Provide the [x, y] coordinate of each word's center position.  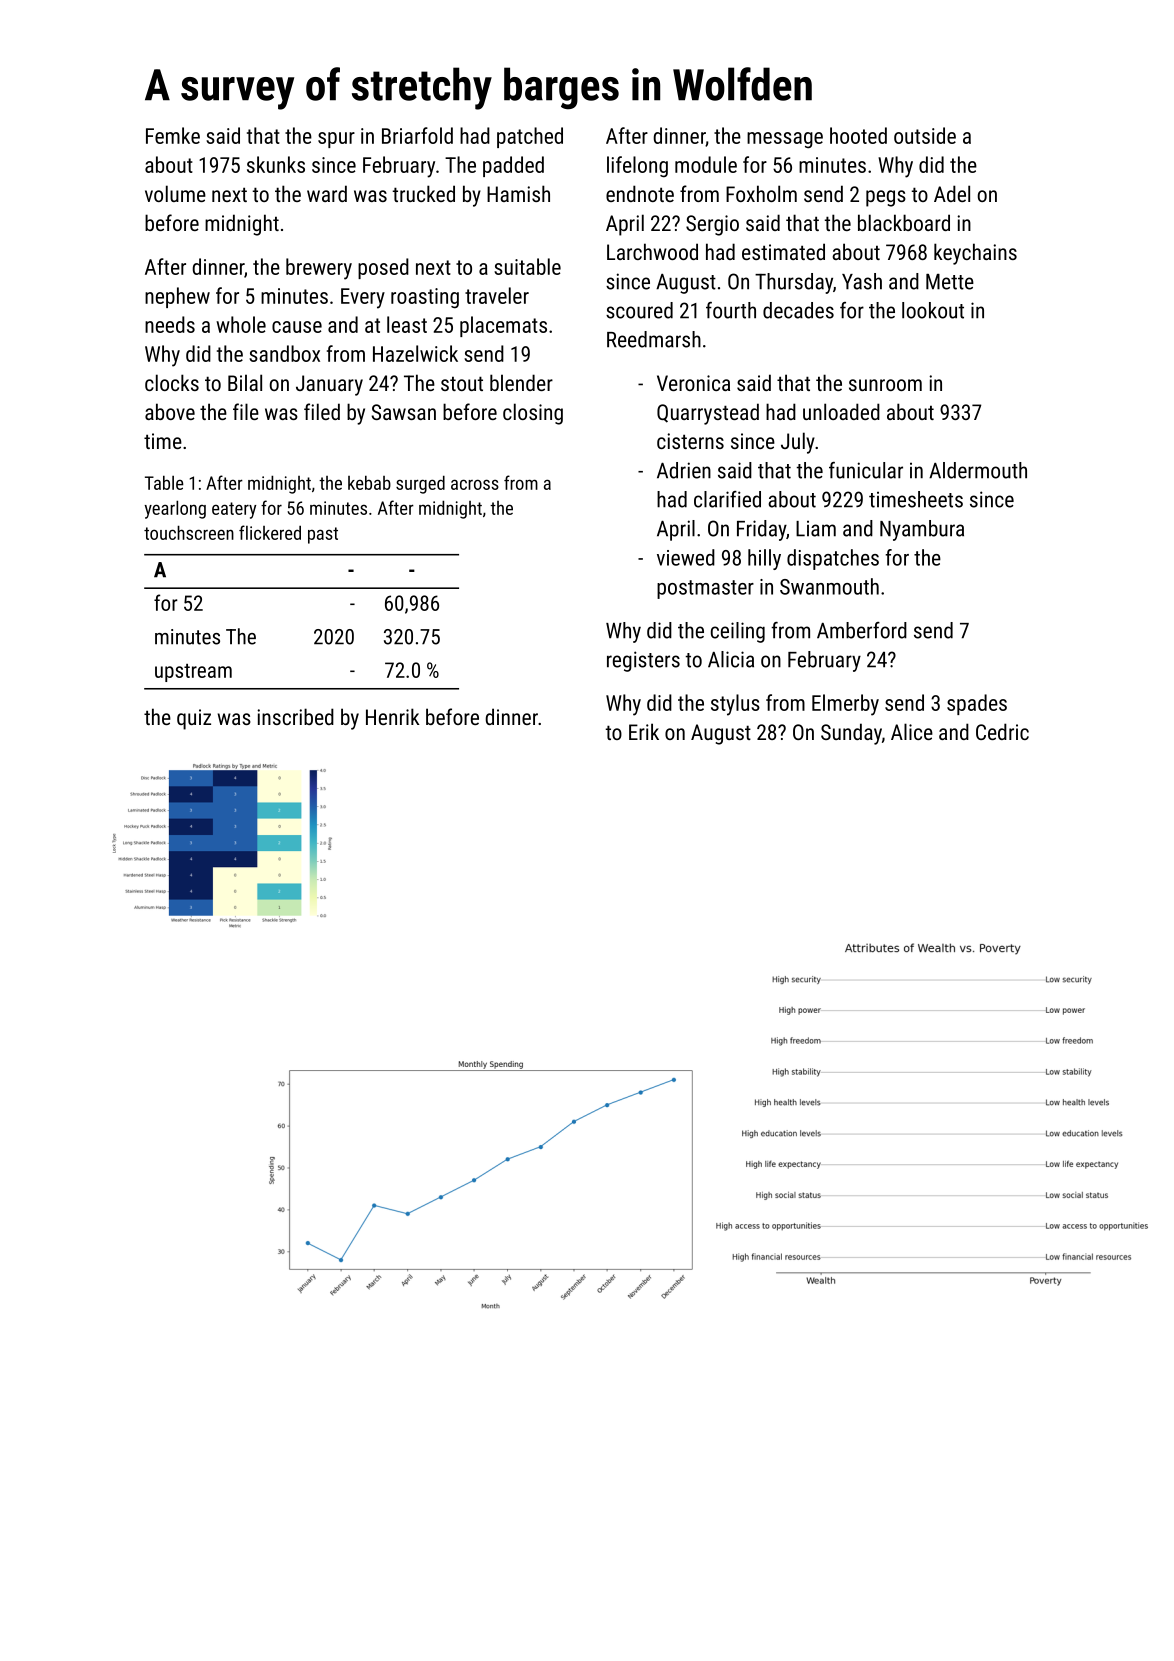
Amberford [862, 630]
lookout [933, 310]
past [323, 535]
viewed [686, 557]
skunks [276, 164]
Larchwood [652, 251]
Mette [950, 281]
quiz [194, 719]
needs [170, 324]
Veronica [693, 383]
